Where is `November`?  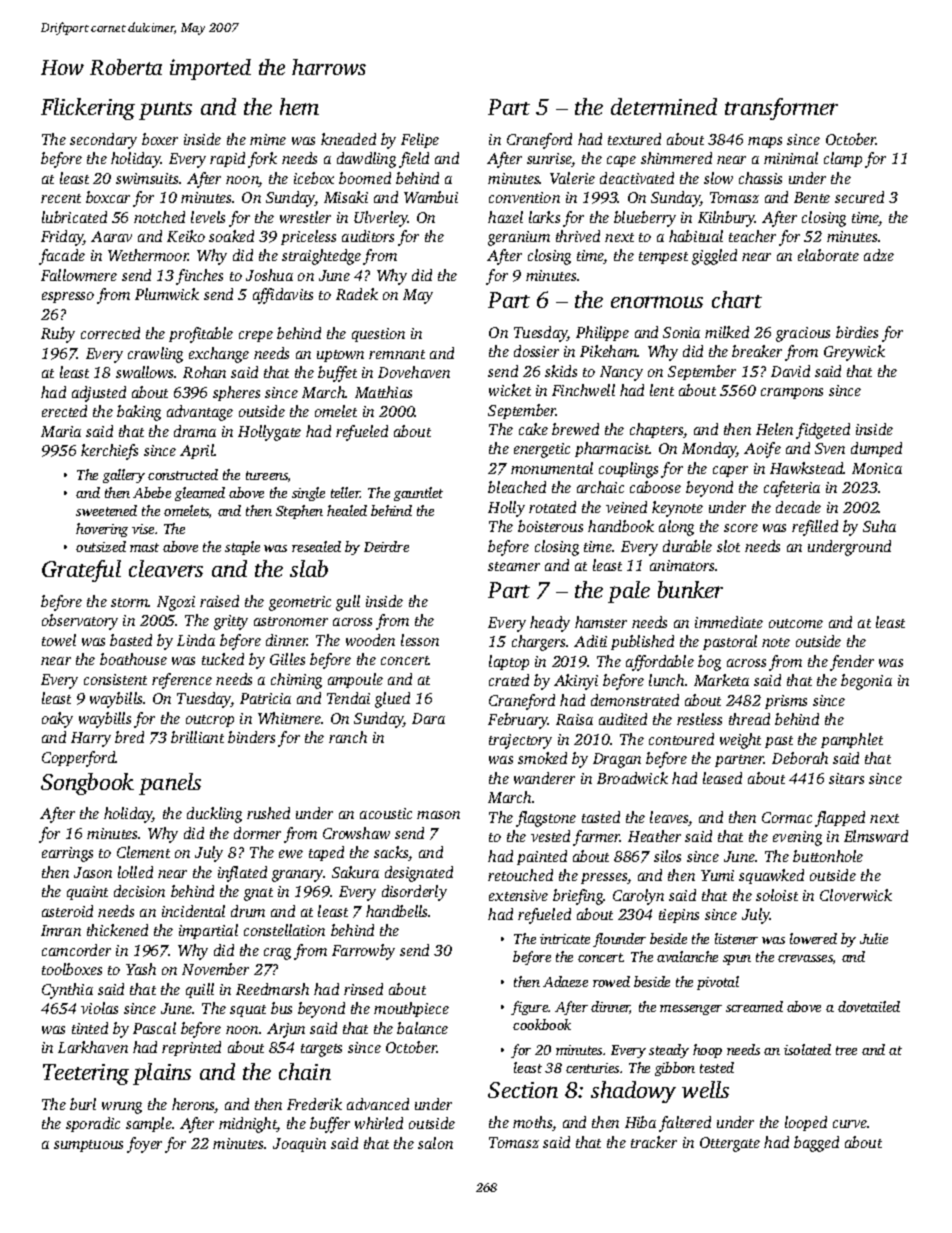 November is located at coordinates (215, 969).
